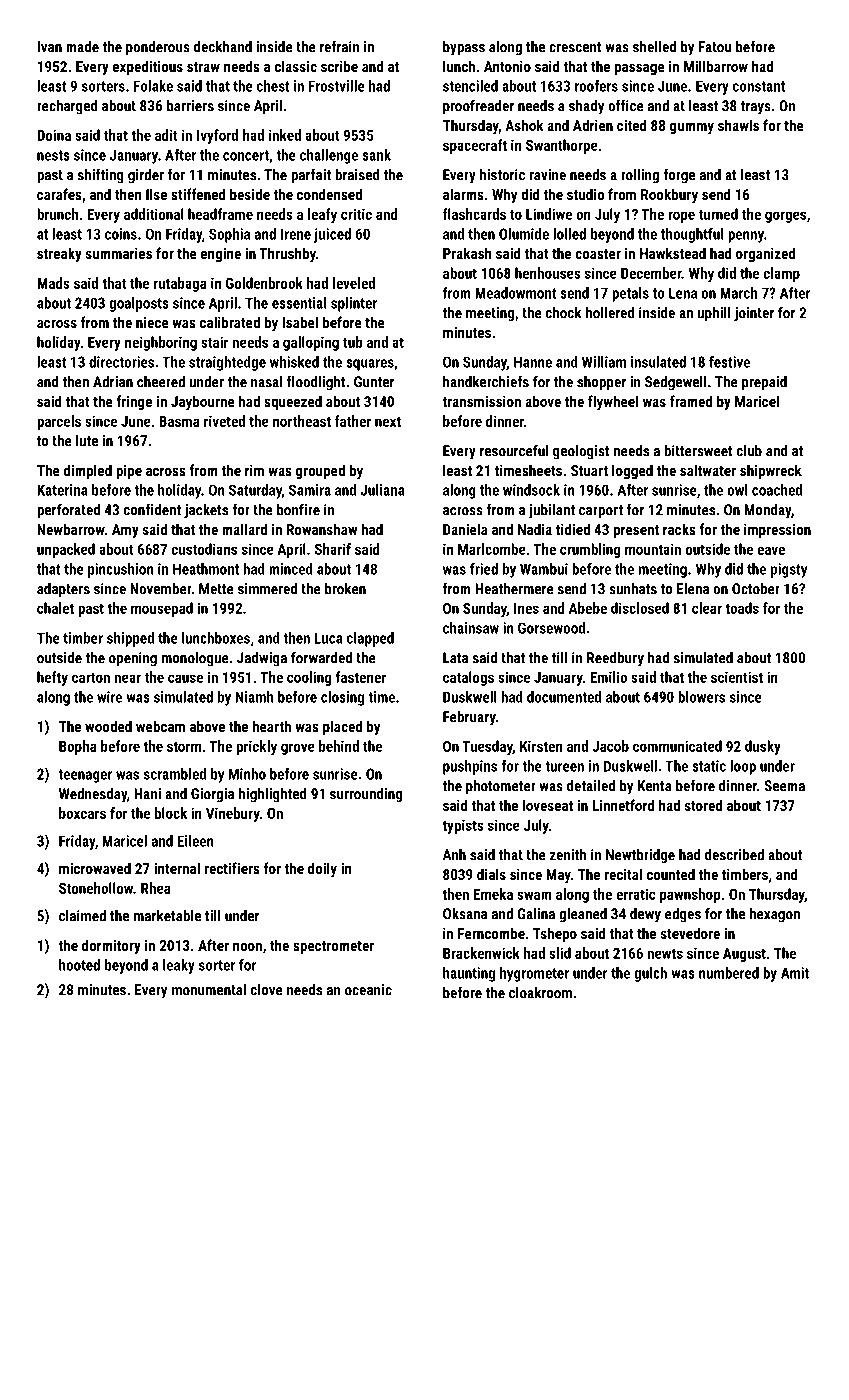 The width and height of the screenshot is (849, 1400). I want to click on festive, so click(729, 362).
